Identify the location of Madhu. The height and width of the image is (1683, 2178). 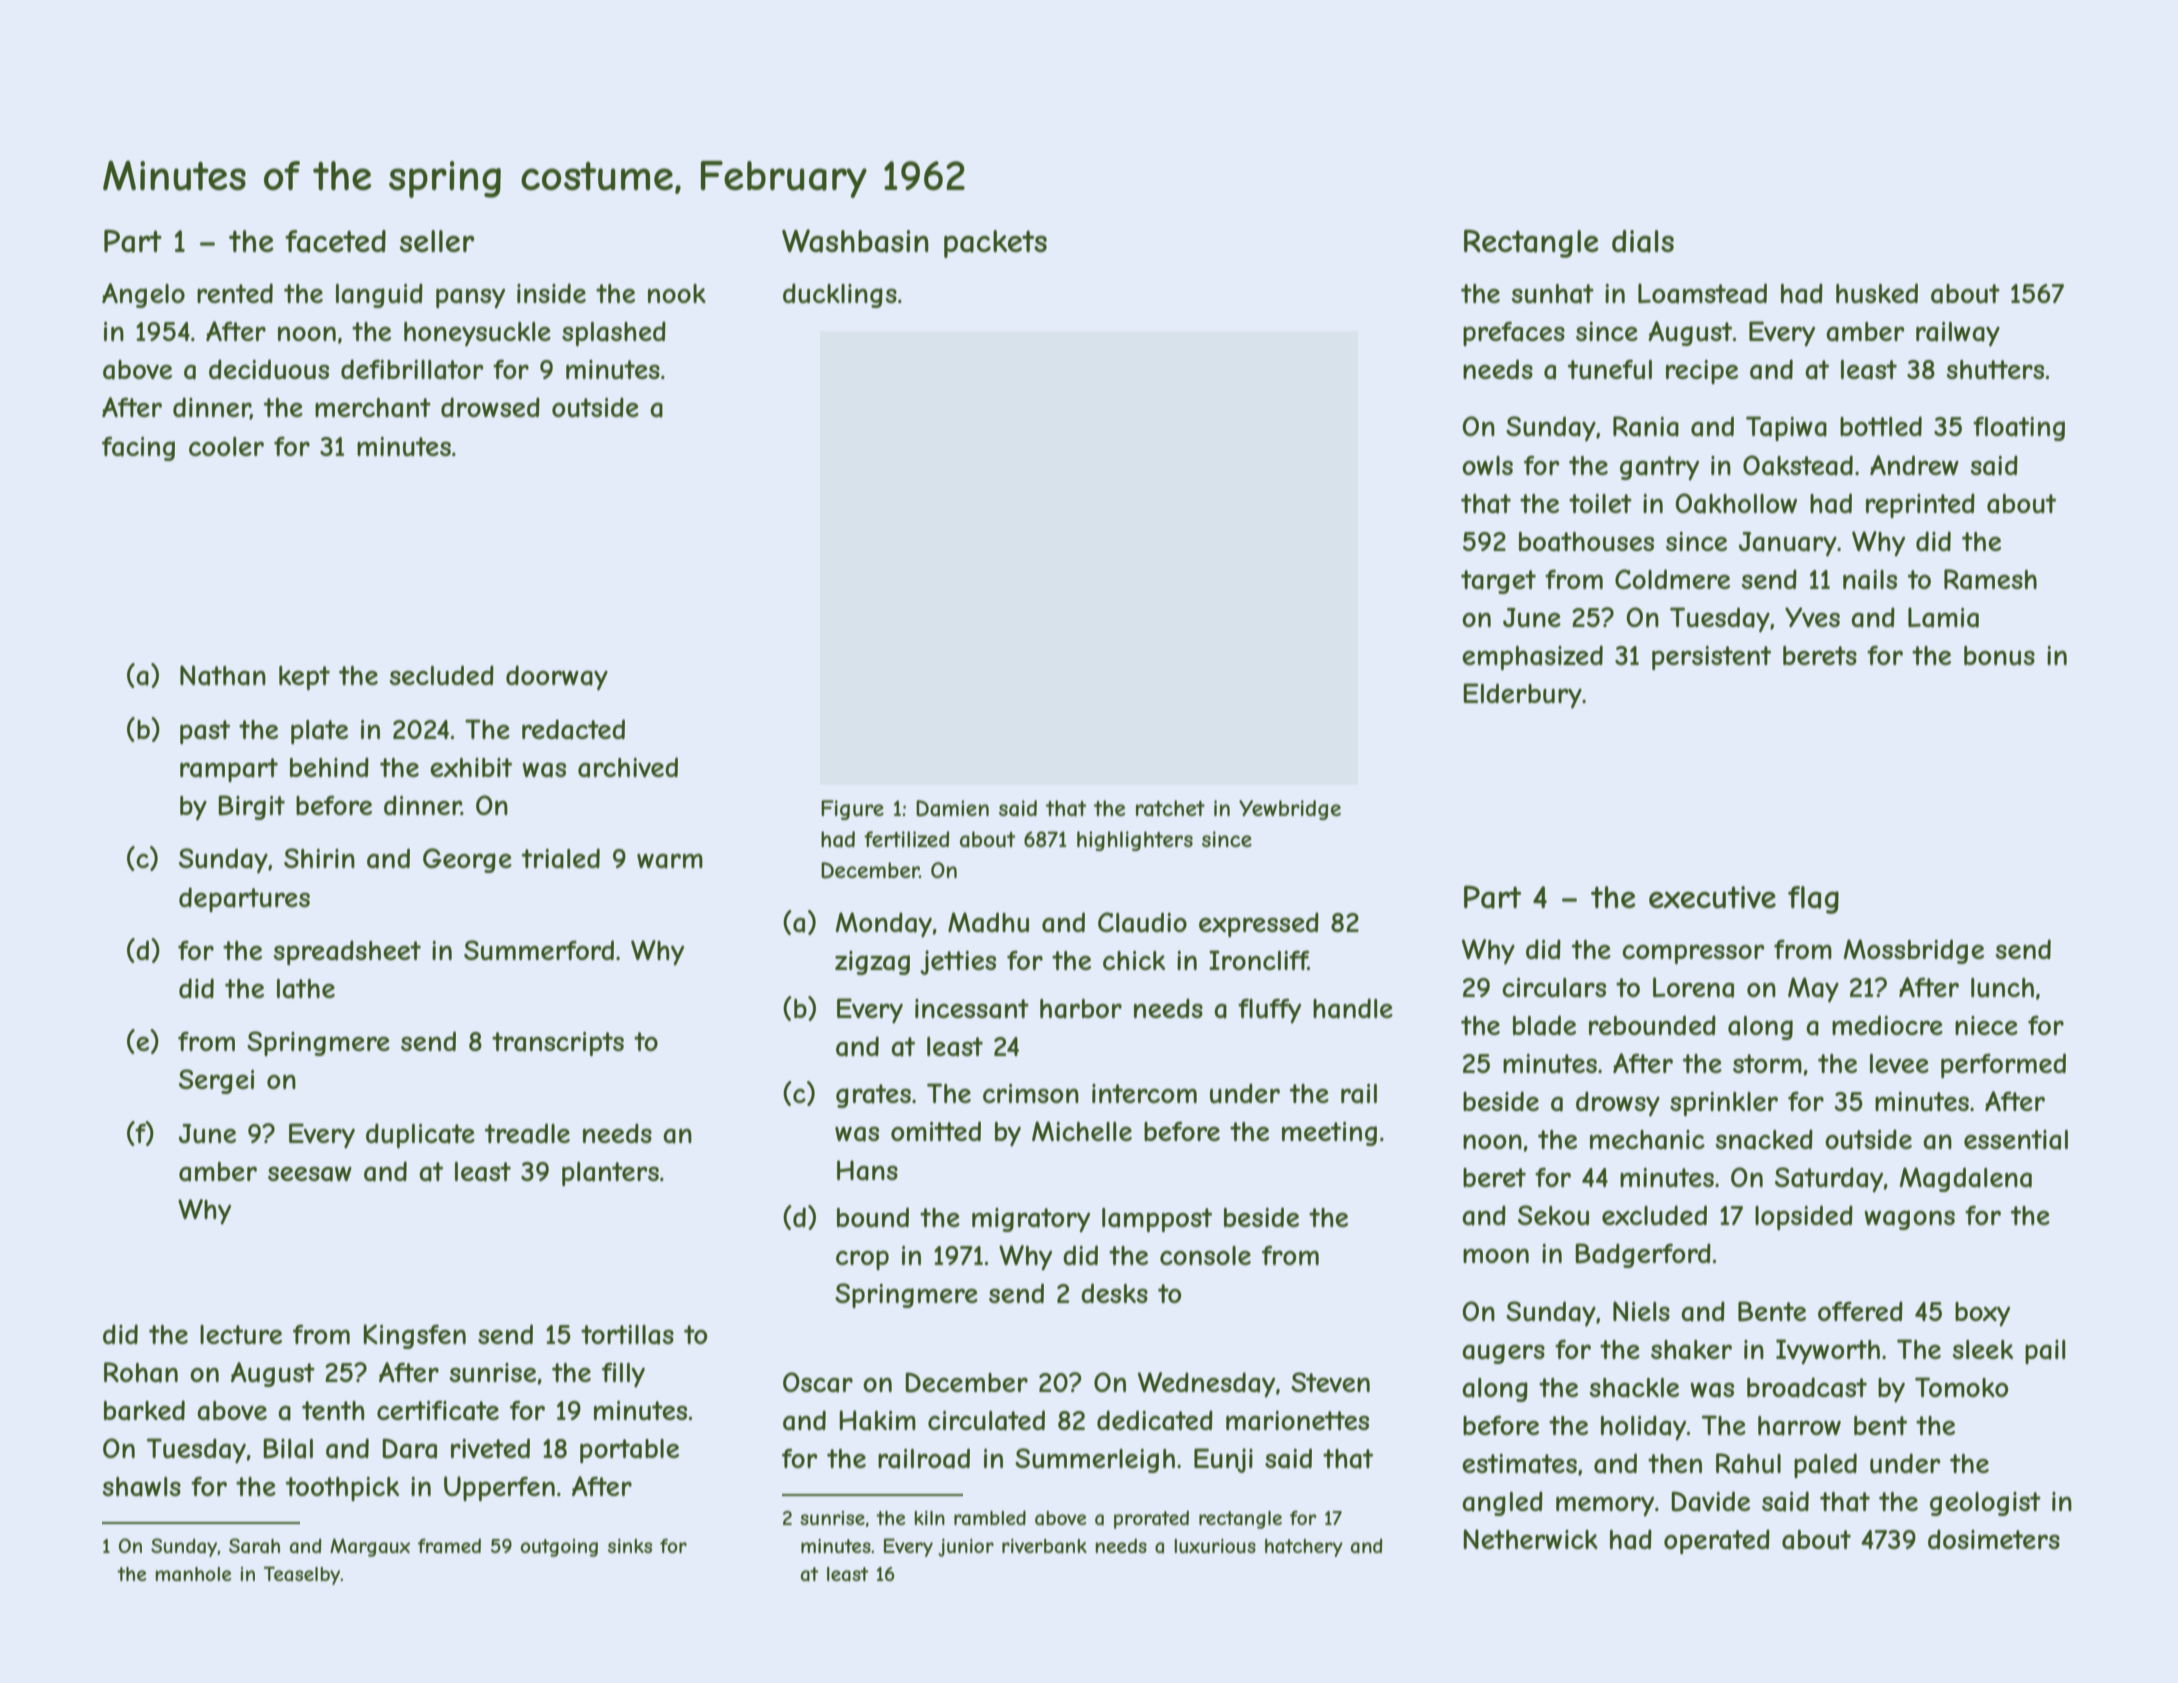
(988, 922).
